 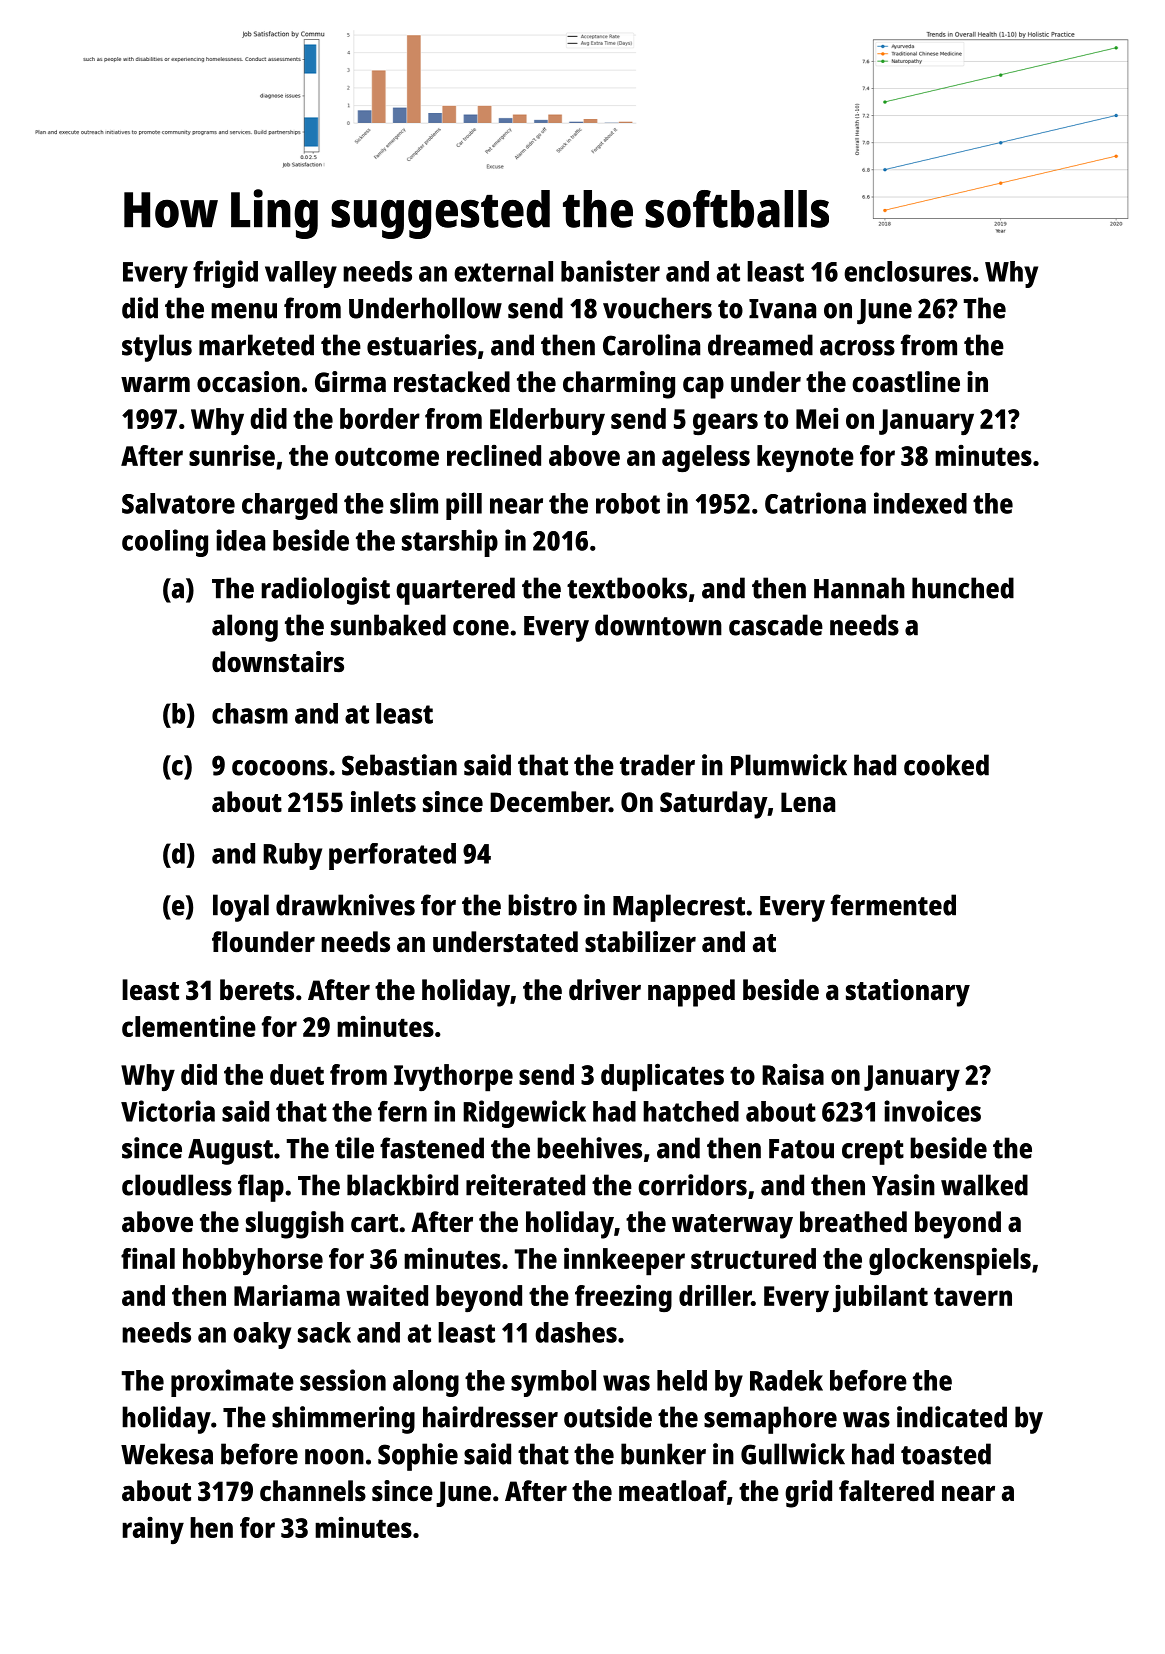 What do you see at coordinates (225, 274) in the image?
I see `frigid` at bounding box center [225, 274].
